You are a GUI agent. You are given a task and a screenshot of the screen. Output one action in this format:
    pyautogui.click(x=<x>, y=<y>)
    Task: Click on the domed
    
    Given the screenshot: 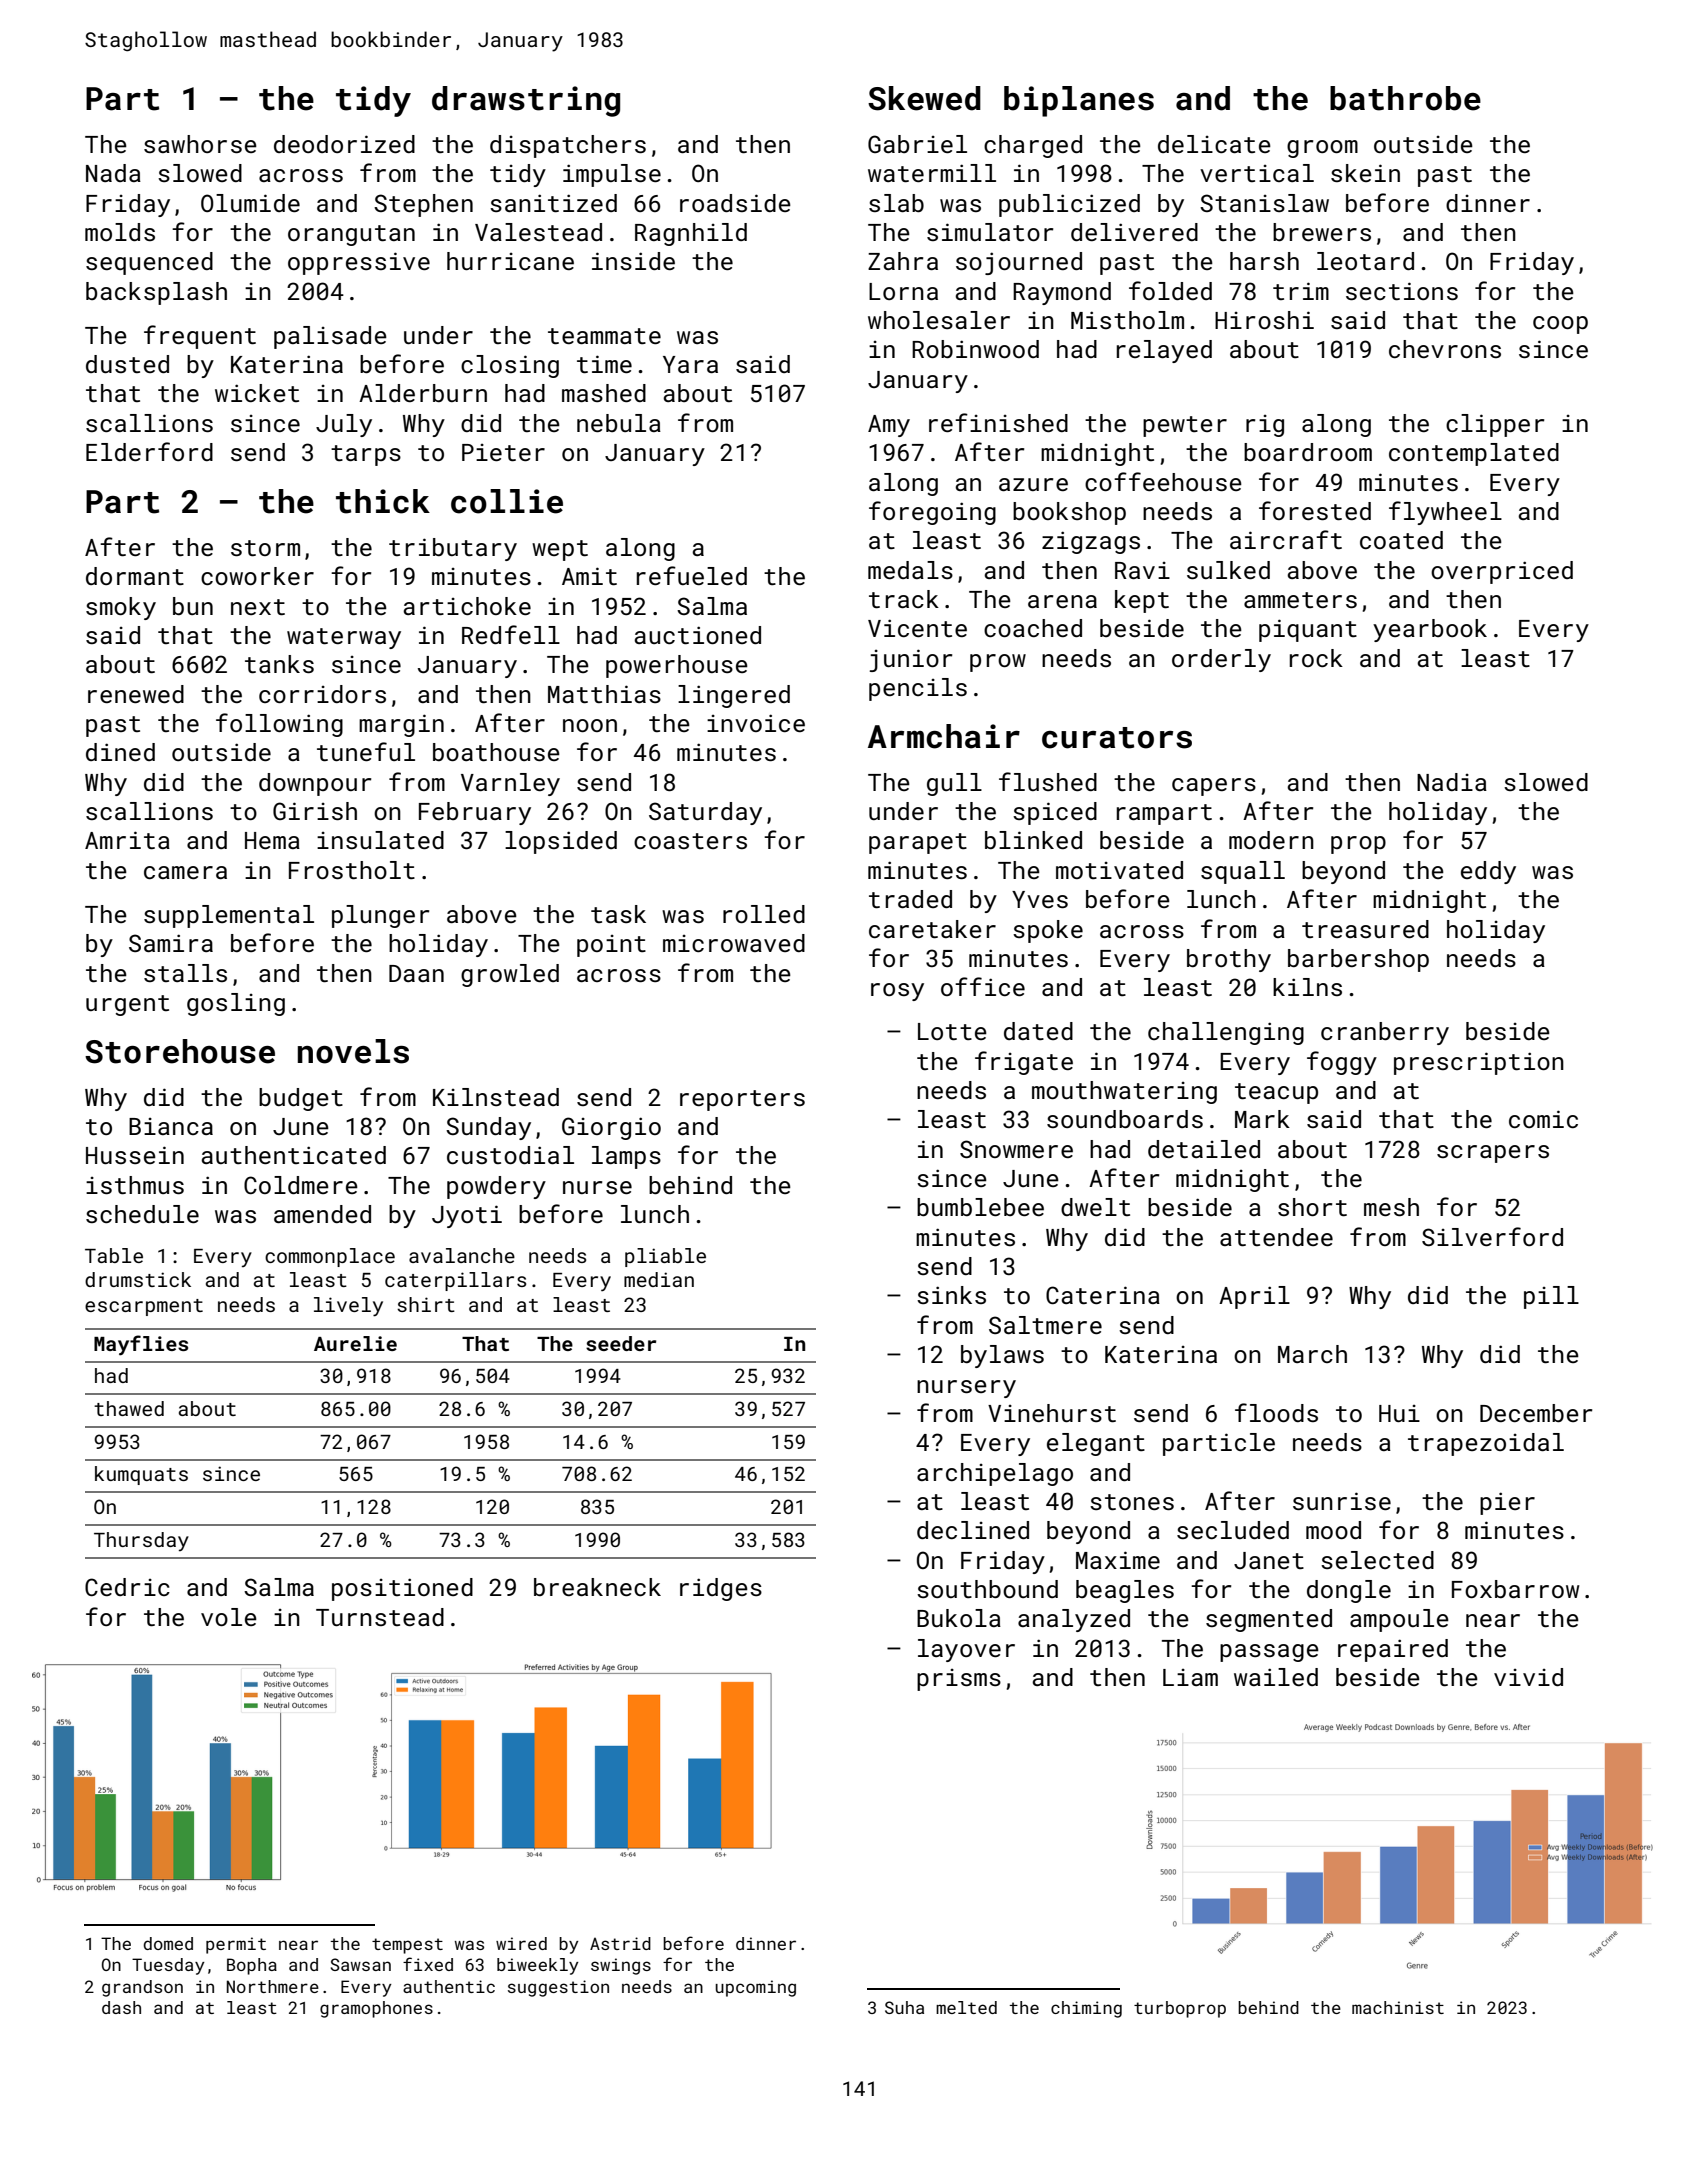 What is the action you would take?
    pyautogui.click(x=168, y=1943)
